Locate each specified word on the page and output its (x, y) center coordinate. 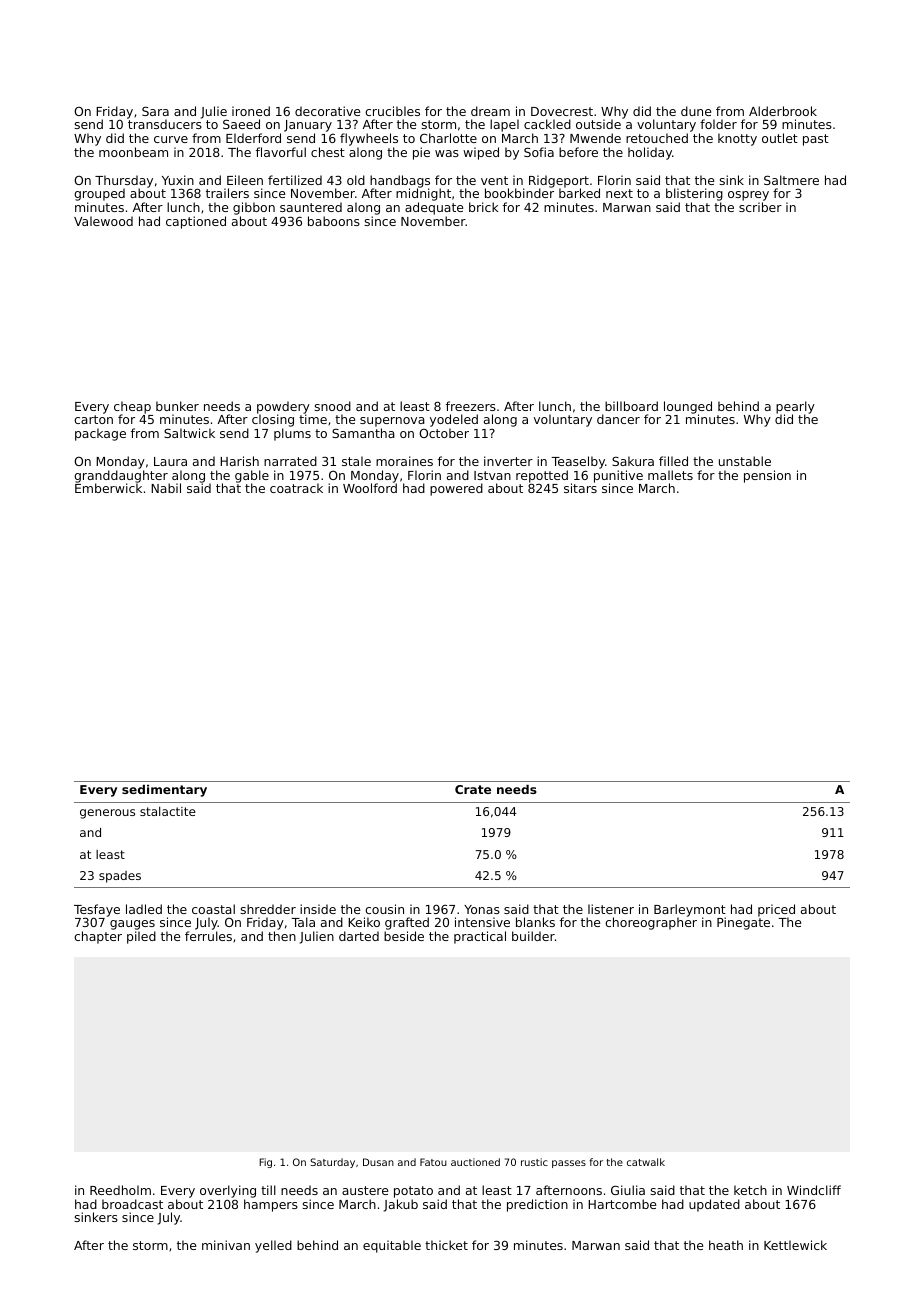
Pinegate (743, 924)
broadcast (132, 1204)
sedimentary (164, 791)
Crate (473, 789)
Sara (155, 111)
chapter (98, 937)
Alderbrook (783, 111)
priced (776, 911)
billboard (631, 406)
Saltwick (189, 433)
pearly (795, 408)
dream (490, 111)
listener (611, 909)
